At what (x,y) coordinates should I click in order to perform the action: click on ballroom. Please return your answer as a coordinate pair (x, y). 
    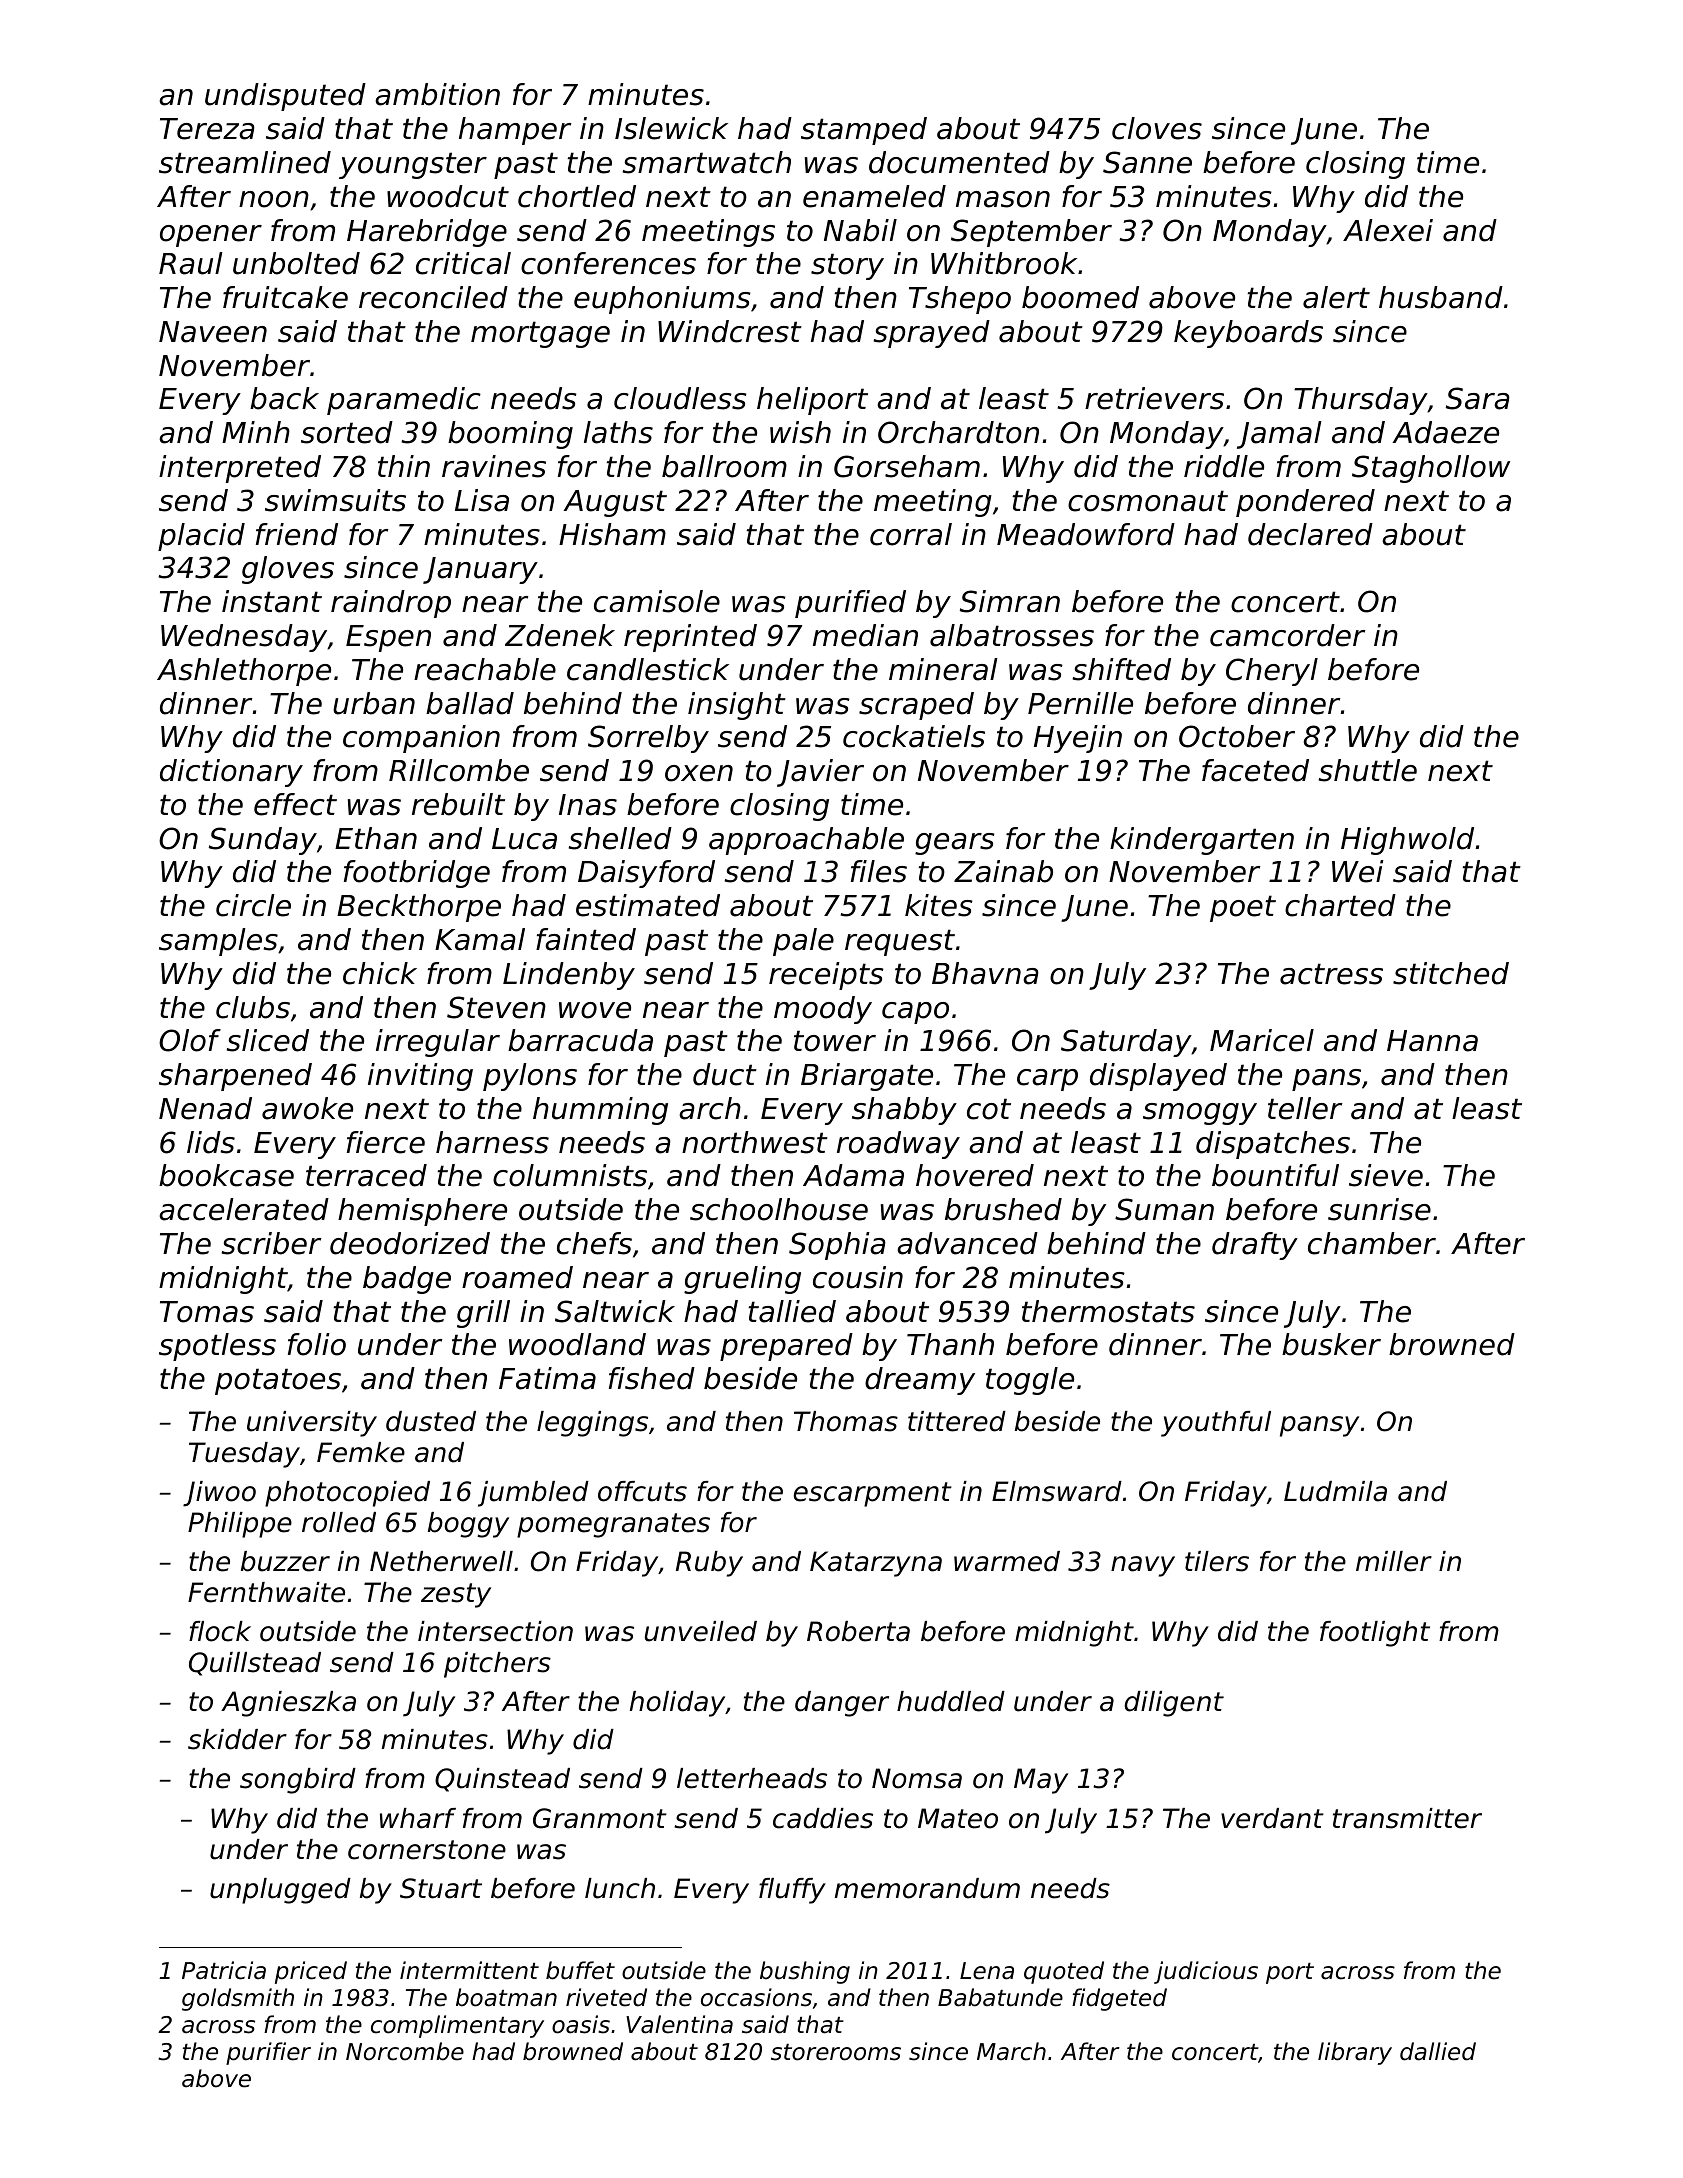
    Looking at the image, I should click on (724, 466).
